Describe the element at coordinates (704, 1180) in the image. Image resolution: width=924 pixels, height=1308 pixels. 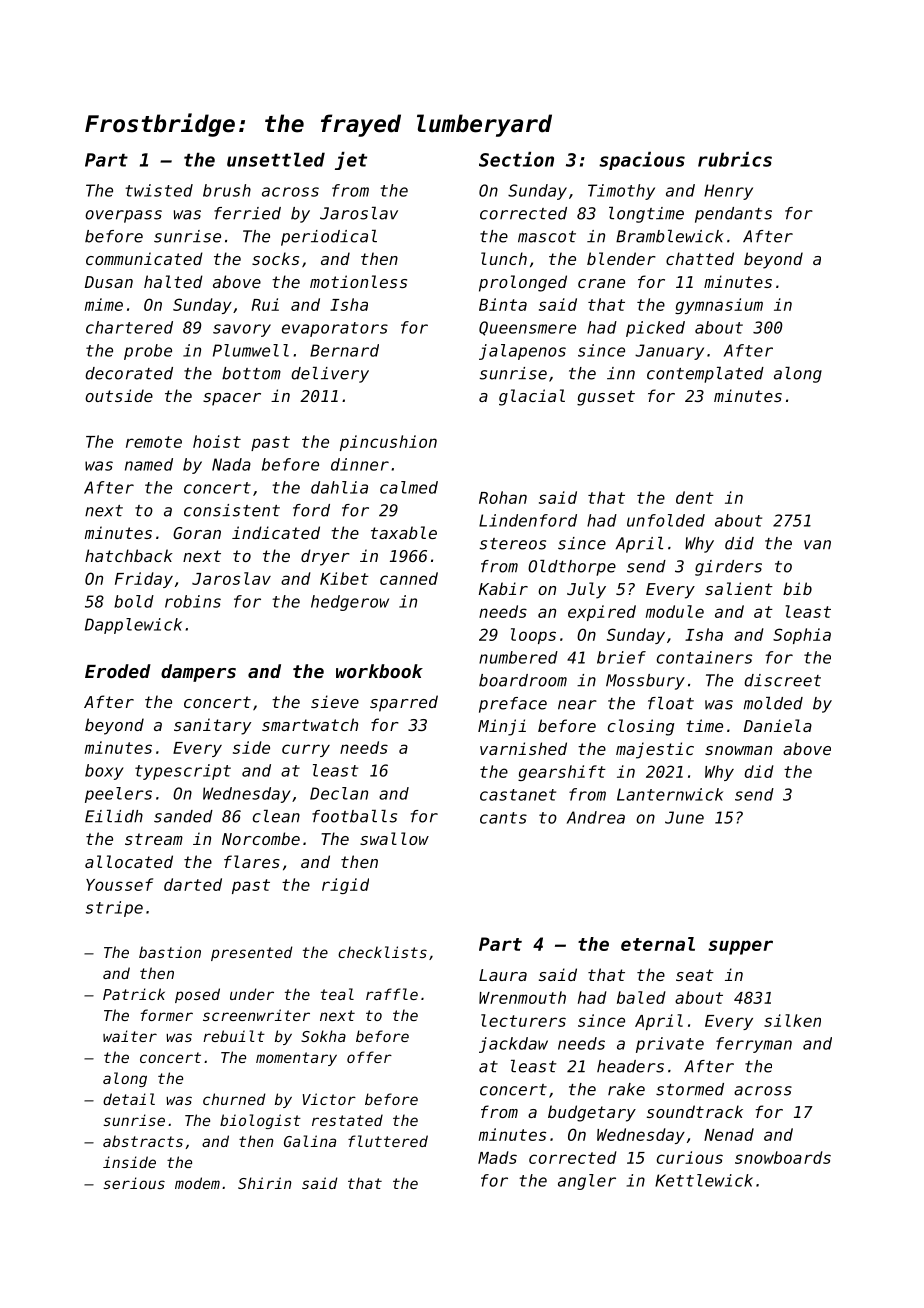
I see `Kettlewick` at that location.
